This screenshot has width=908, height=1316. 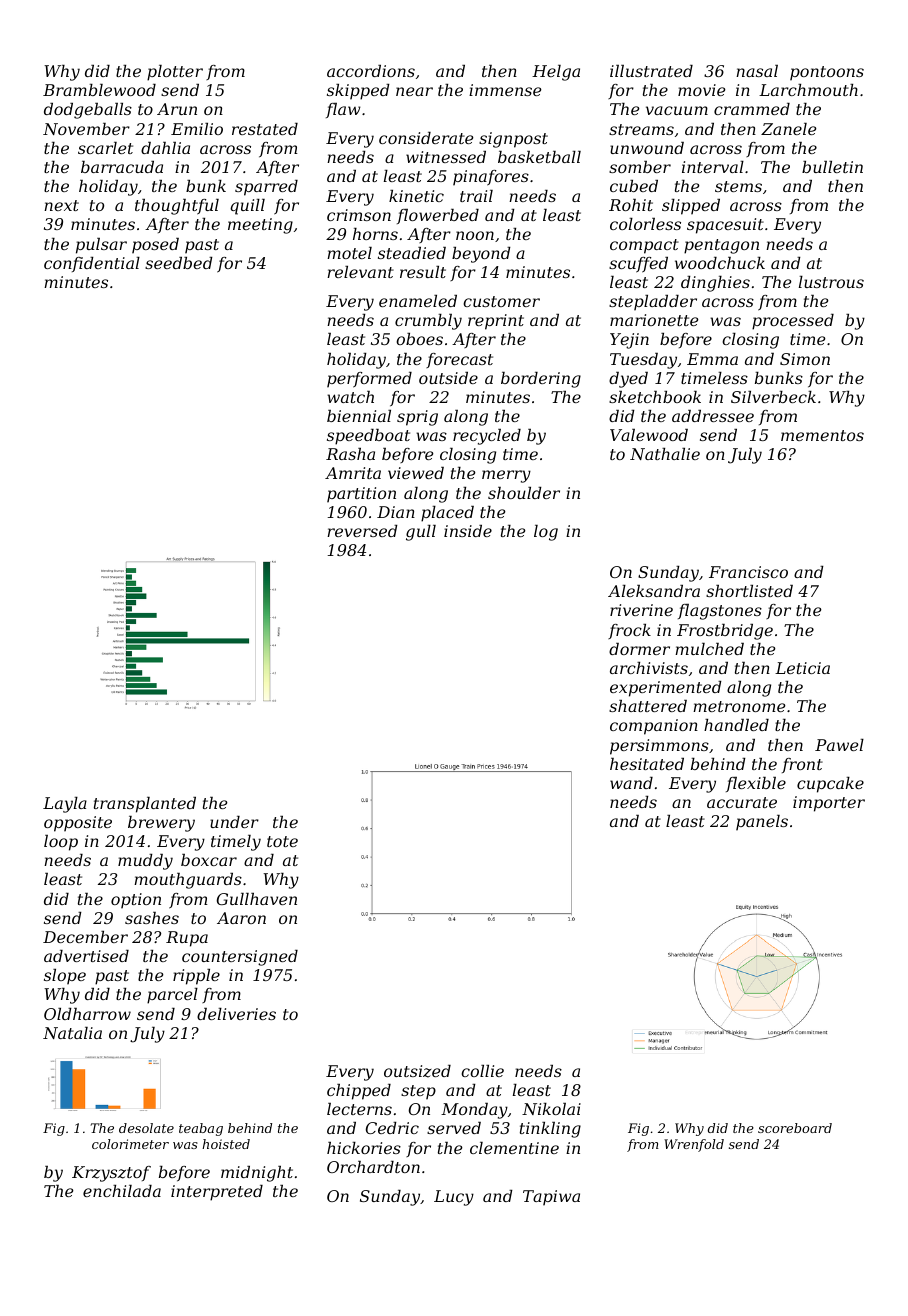 What do you see at coordinates (832, 167) in the screenshot?
I see `bulletin` at bounding box center [832, 167].
